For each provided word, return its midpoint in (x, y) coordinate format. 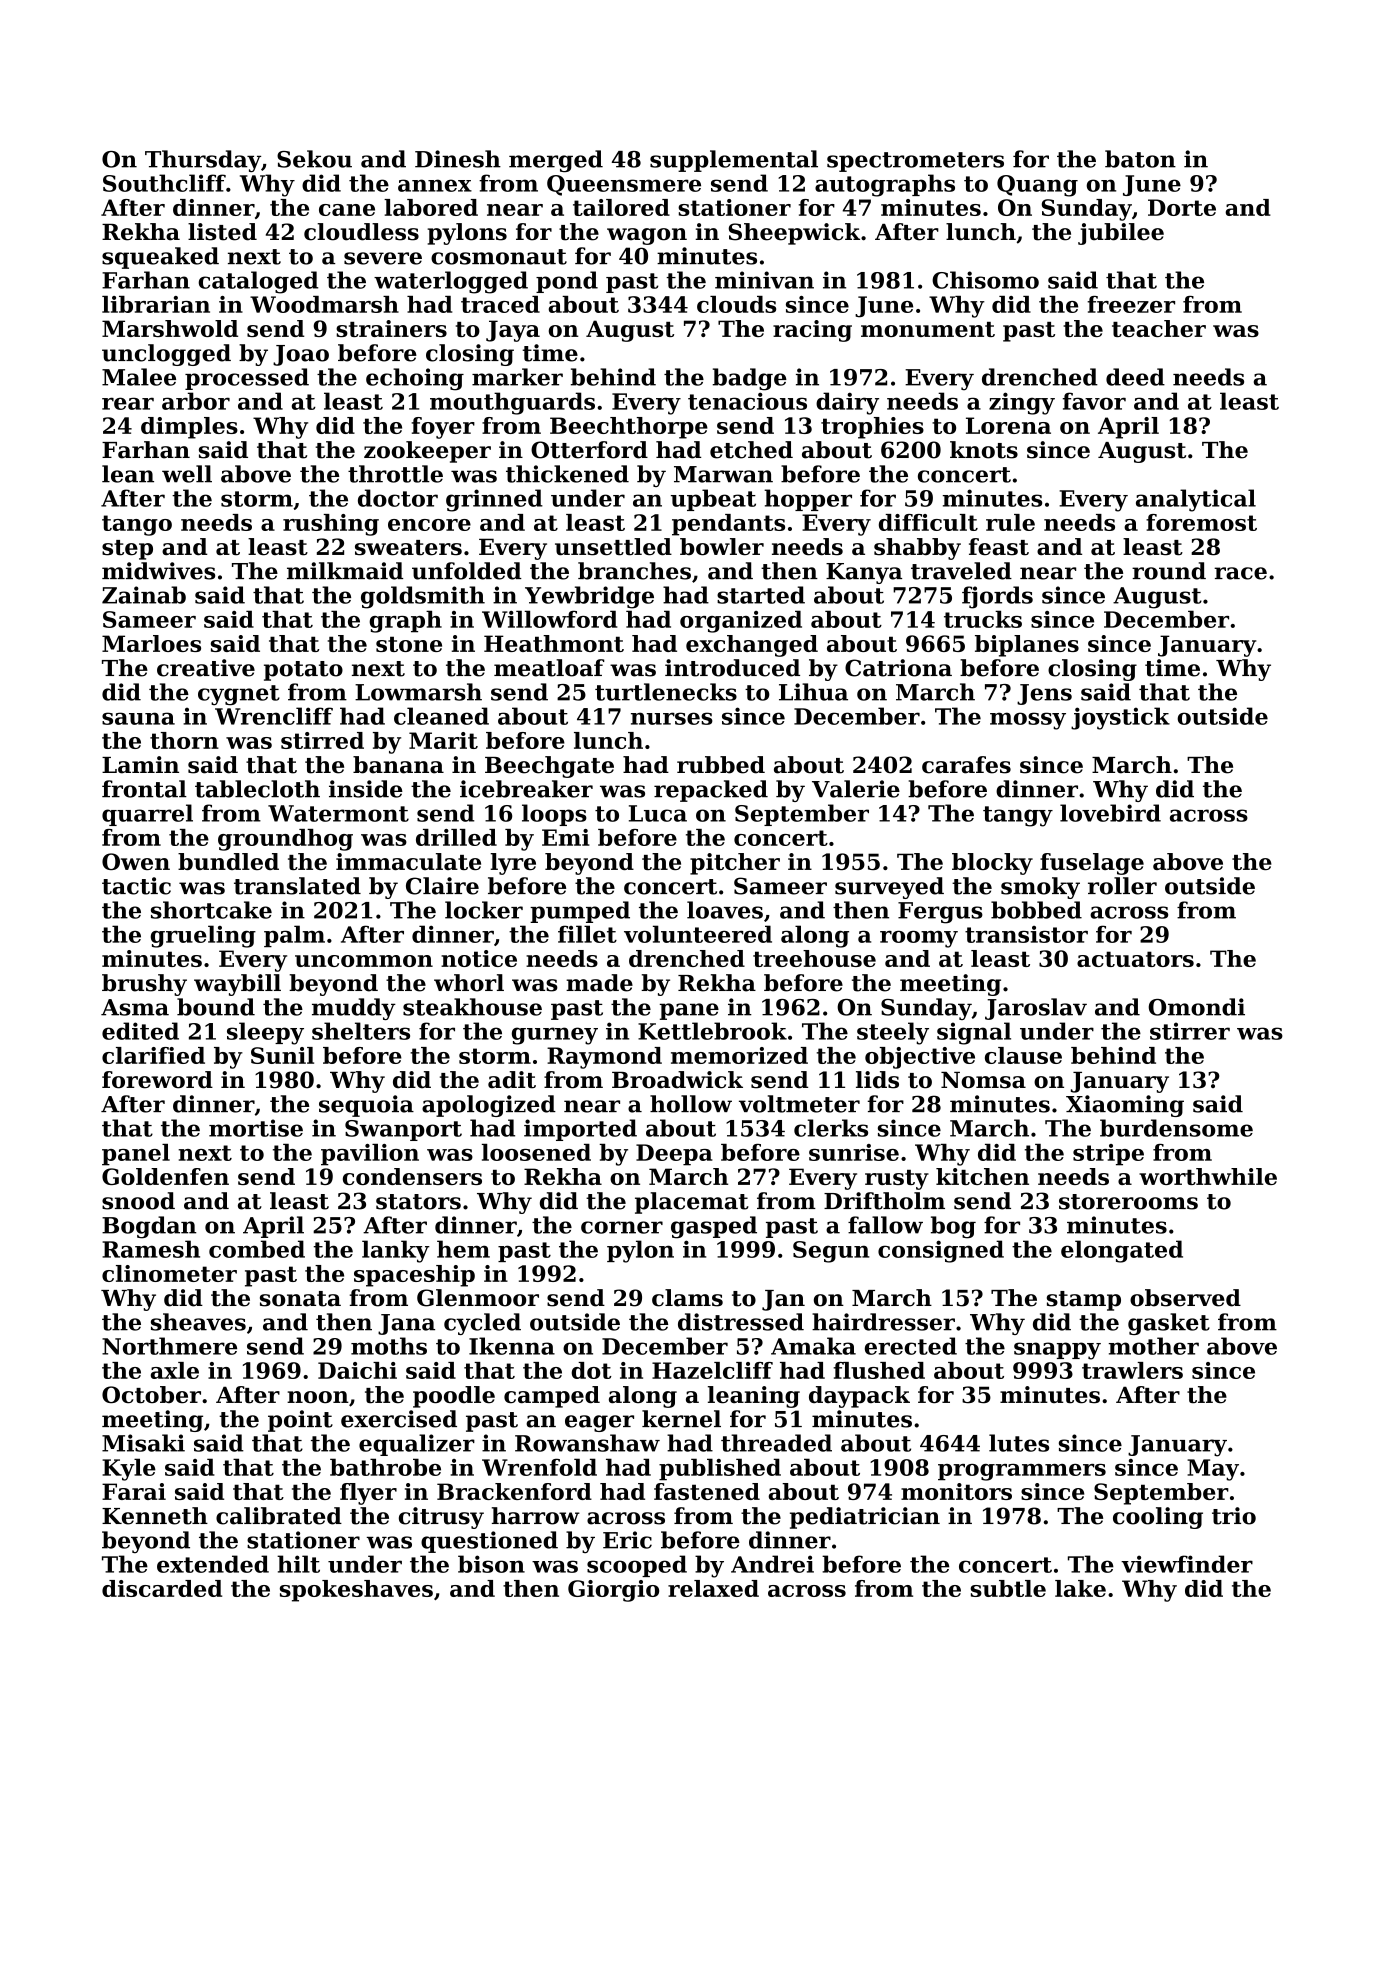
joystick (1120, 718)
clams (687, 1298)
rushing (331, 525)
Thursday (203, 161)
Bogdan (149, 1227)
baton (1140, 159)
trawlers (1132, 1370)
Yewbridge (589, 597)
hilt (298, 1564)
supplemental (734, 161)
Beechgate (549, 767)
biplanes (1027, 646)
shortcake (211, 910)
